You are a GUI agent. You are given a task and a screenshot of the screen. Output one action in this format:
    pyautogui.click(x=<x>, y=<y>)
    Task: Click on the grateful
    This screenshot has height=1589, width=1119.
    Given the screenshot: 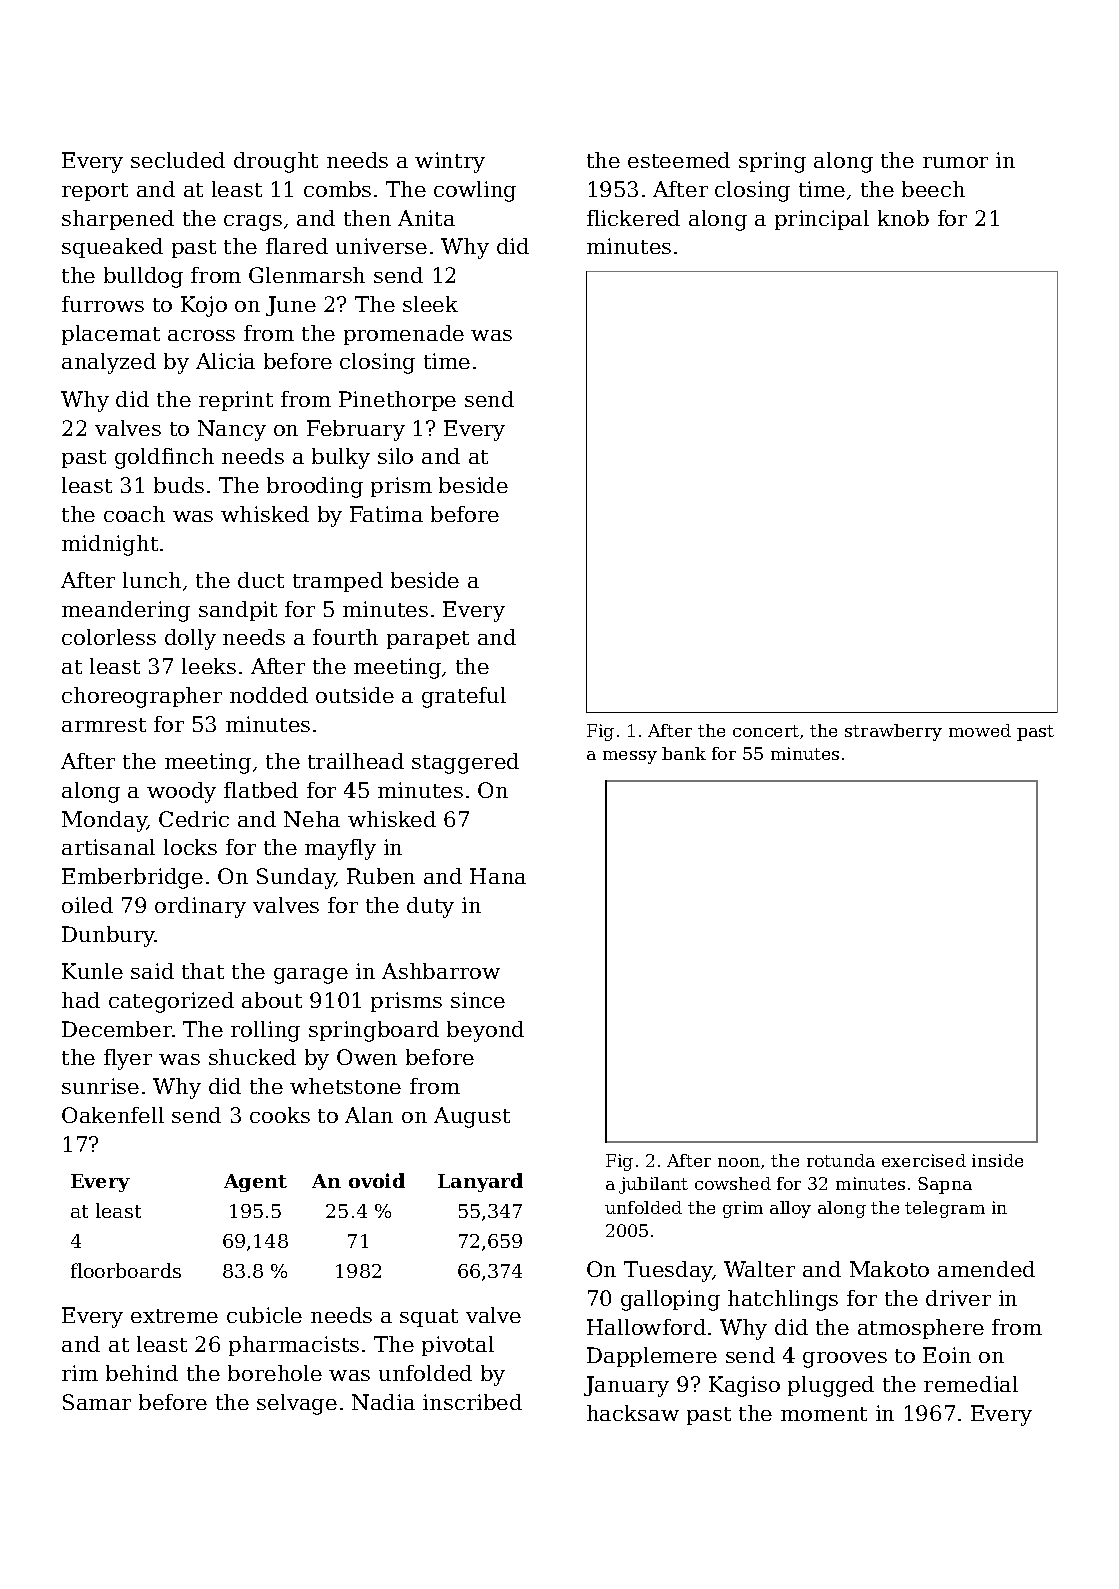 What is the action you would take?
    pyautogui.click(x=464, y=697)
